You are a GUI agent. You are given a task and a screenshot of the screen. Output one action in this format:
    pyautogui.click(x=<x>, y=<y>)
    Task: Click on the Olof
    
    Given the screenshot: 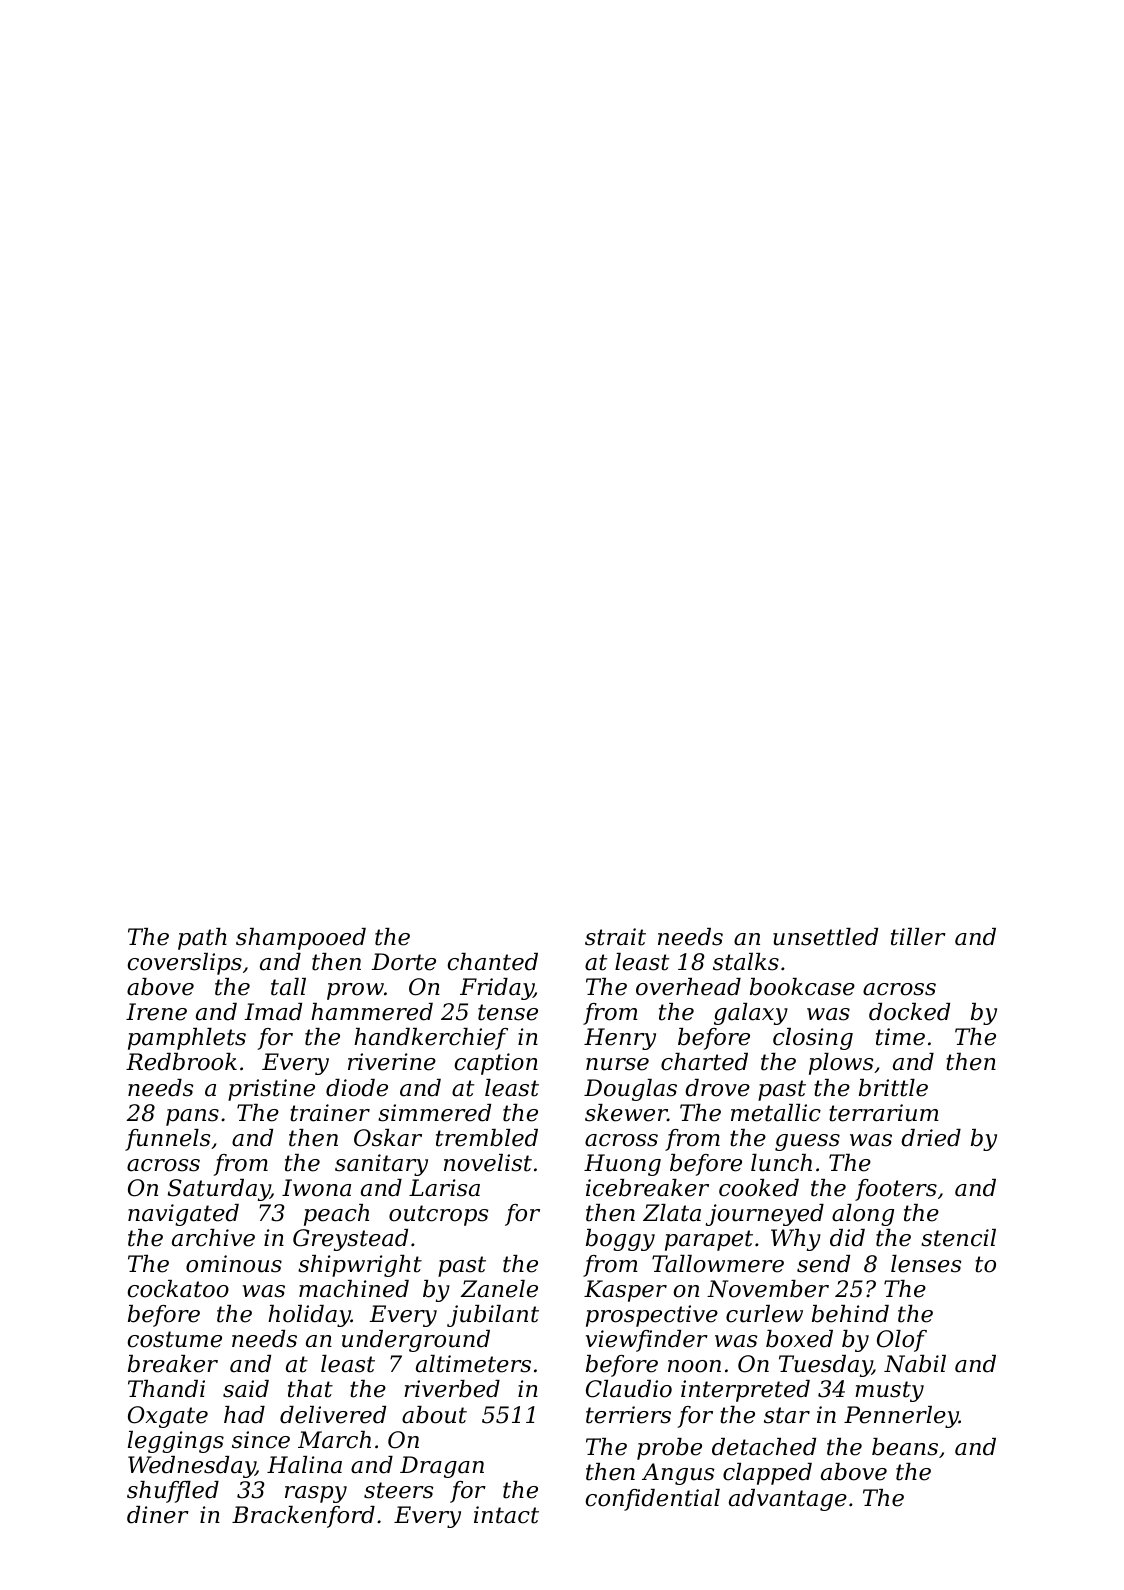 What is the action you would take?
    pyautogui.click(x=902, y=1341)
